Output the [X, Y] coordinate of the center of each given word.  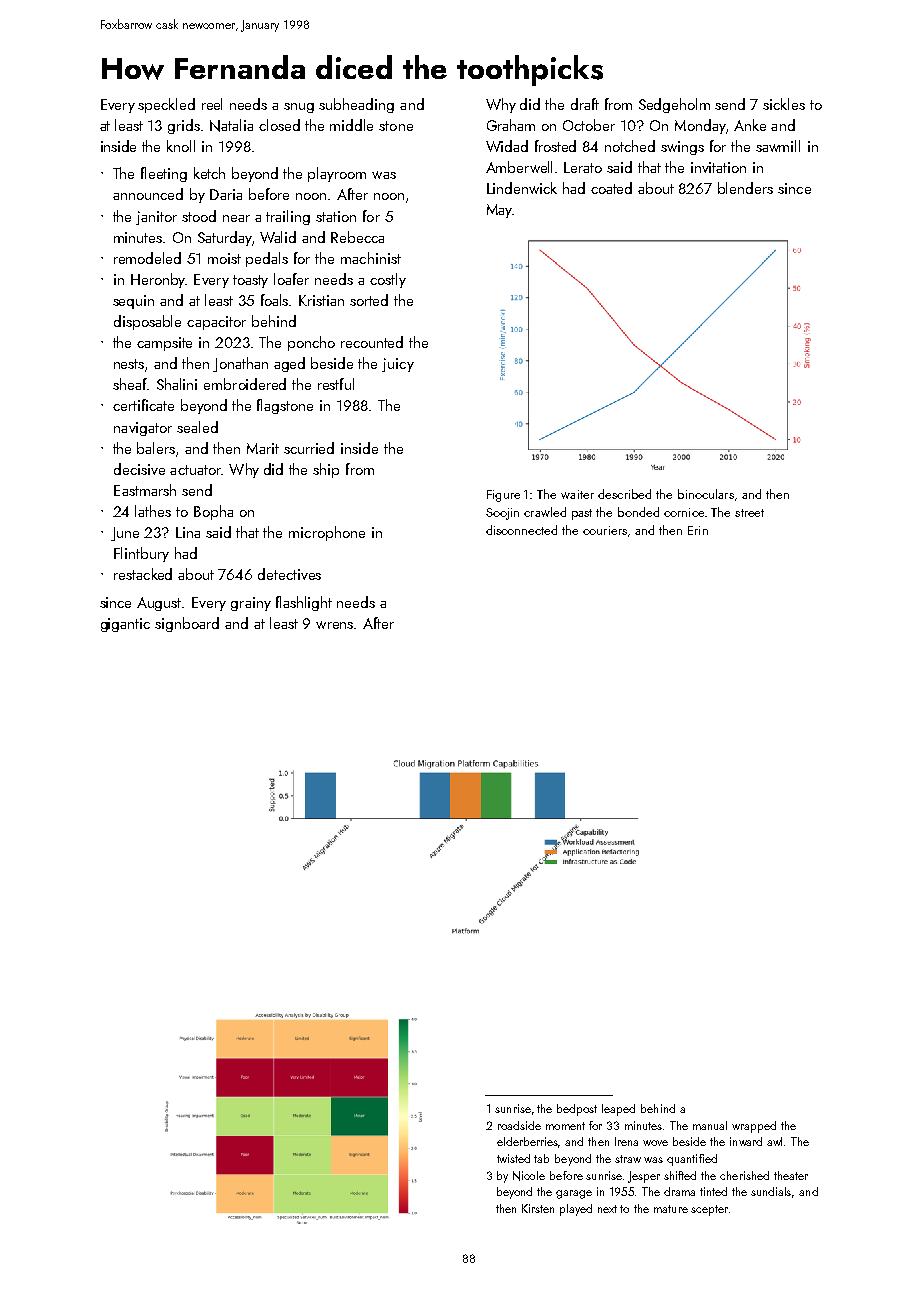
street [749, 513]
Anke [750, 125]
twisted [513, 1158]
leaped [618, 1110]
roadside [519, 1125]
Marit [263, 448]
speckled [166, 105]
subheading [356, 105]
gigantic [125, 625]
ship [326, 470]
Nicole [529, 1176]
